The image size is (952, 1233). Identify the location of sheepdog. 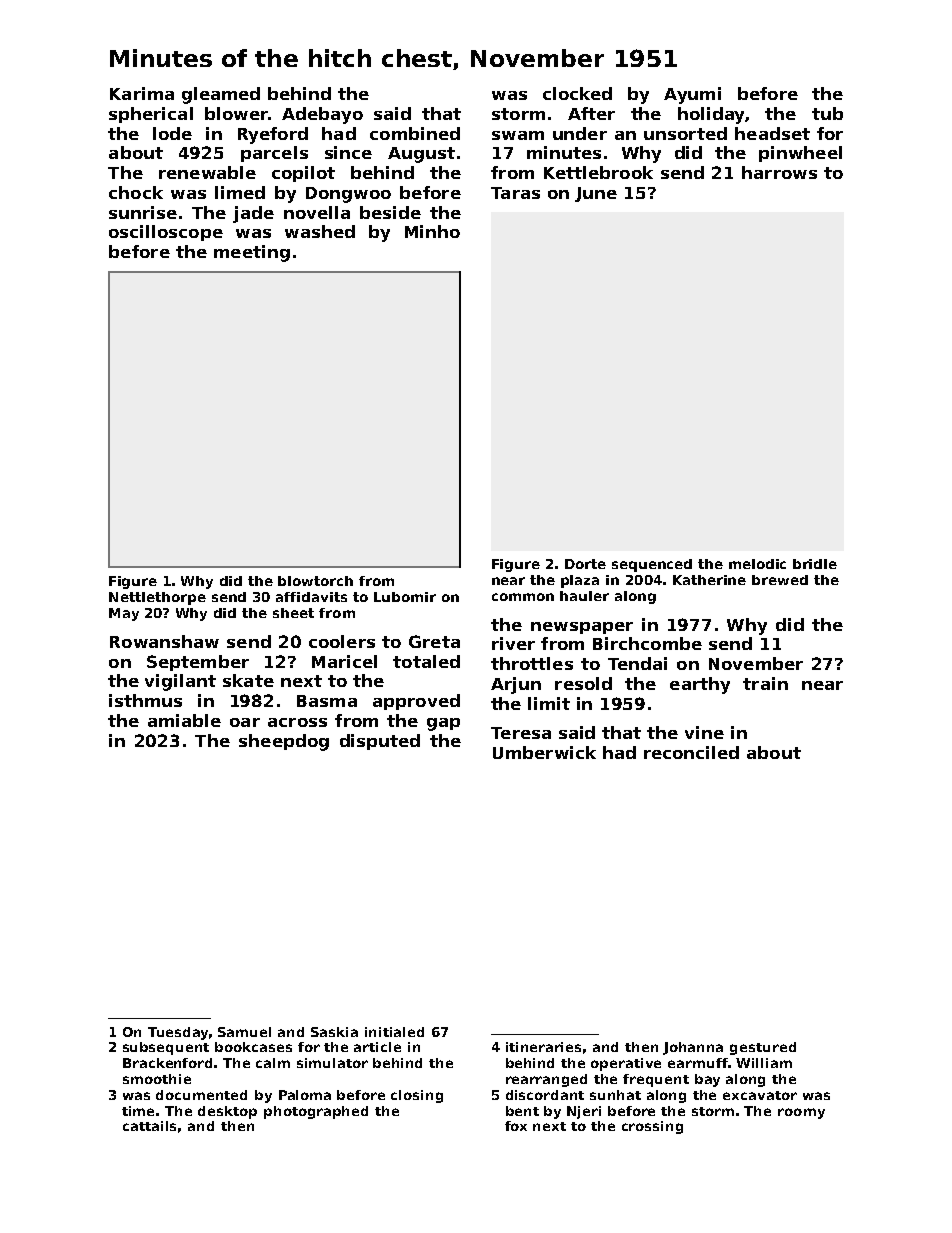
(284, 742).
